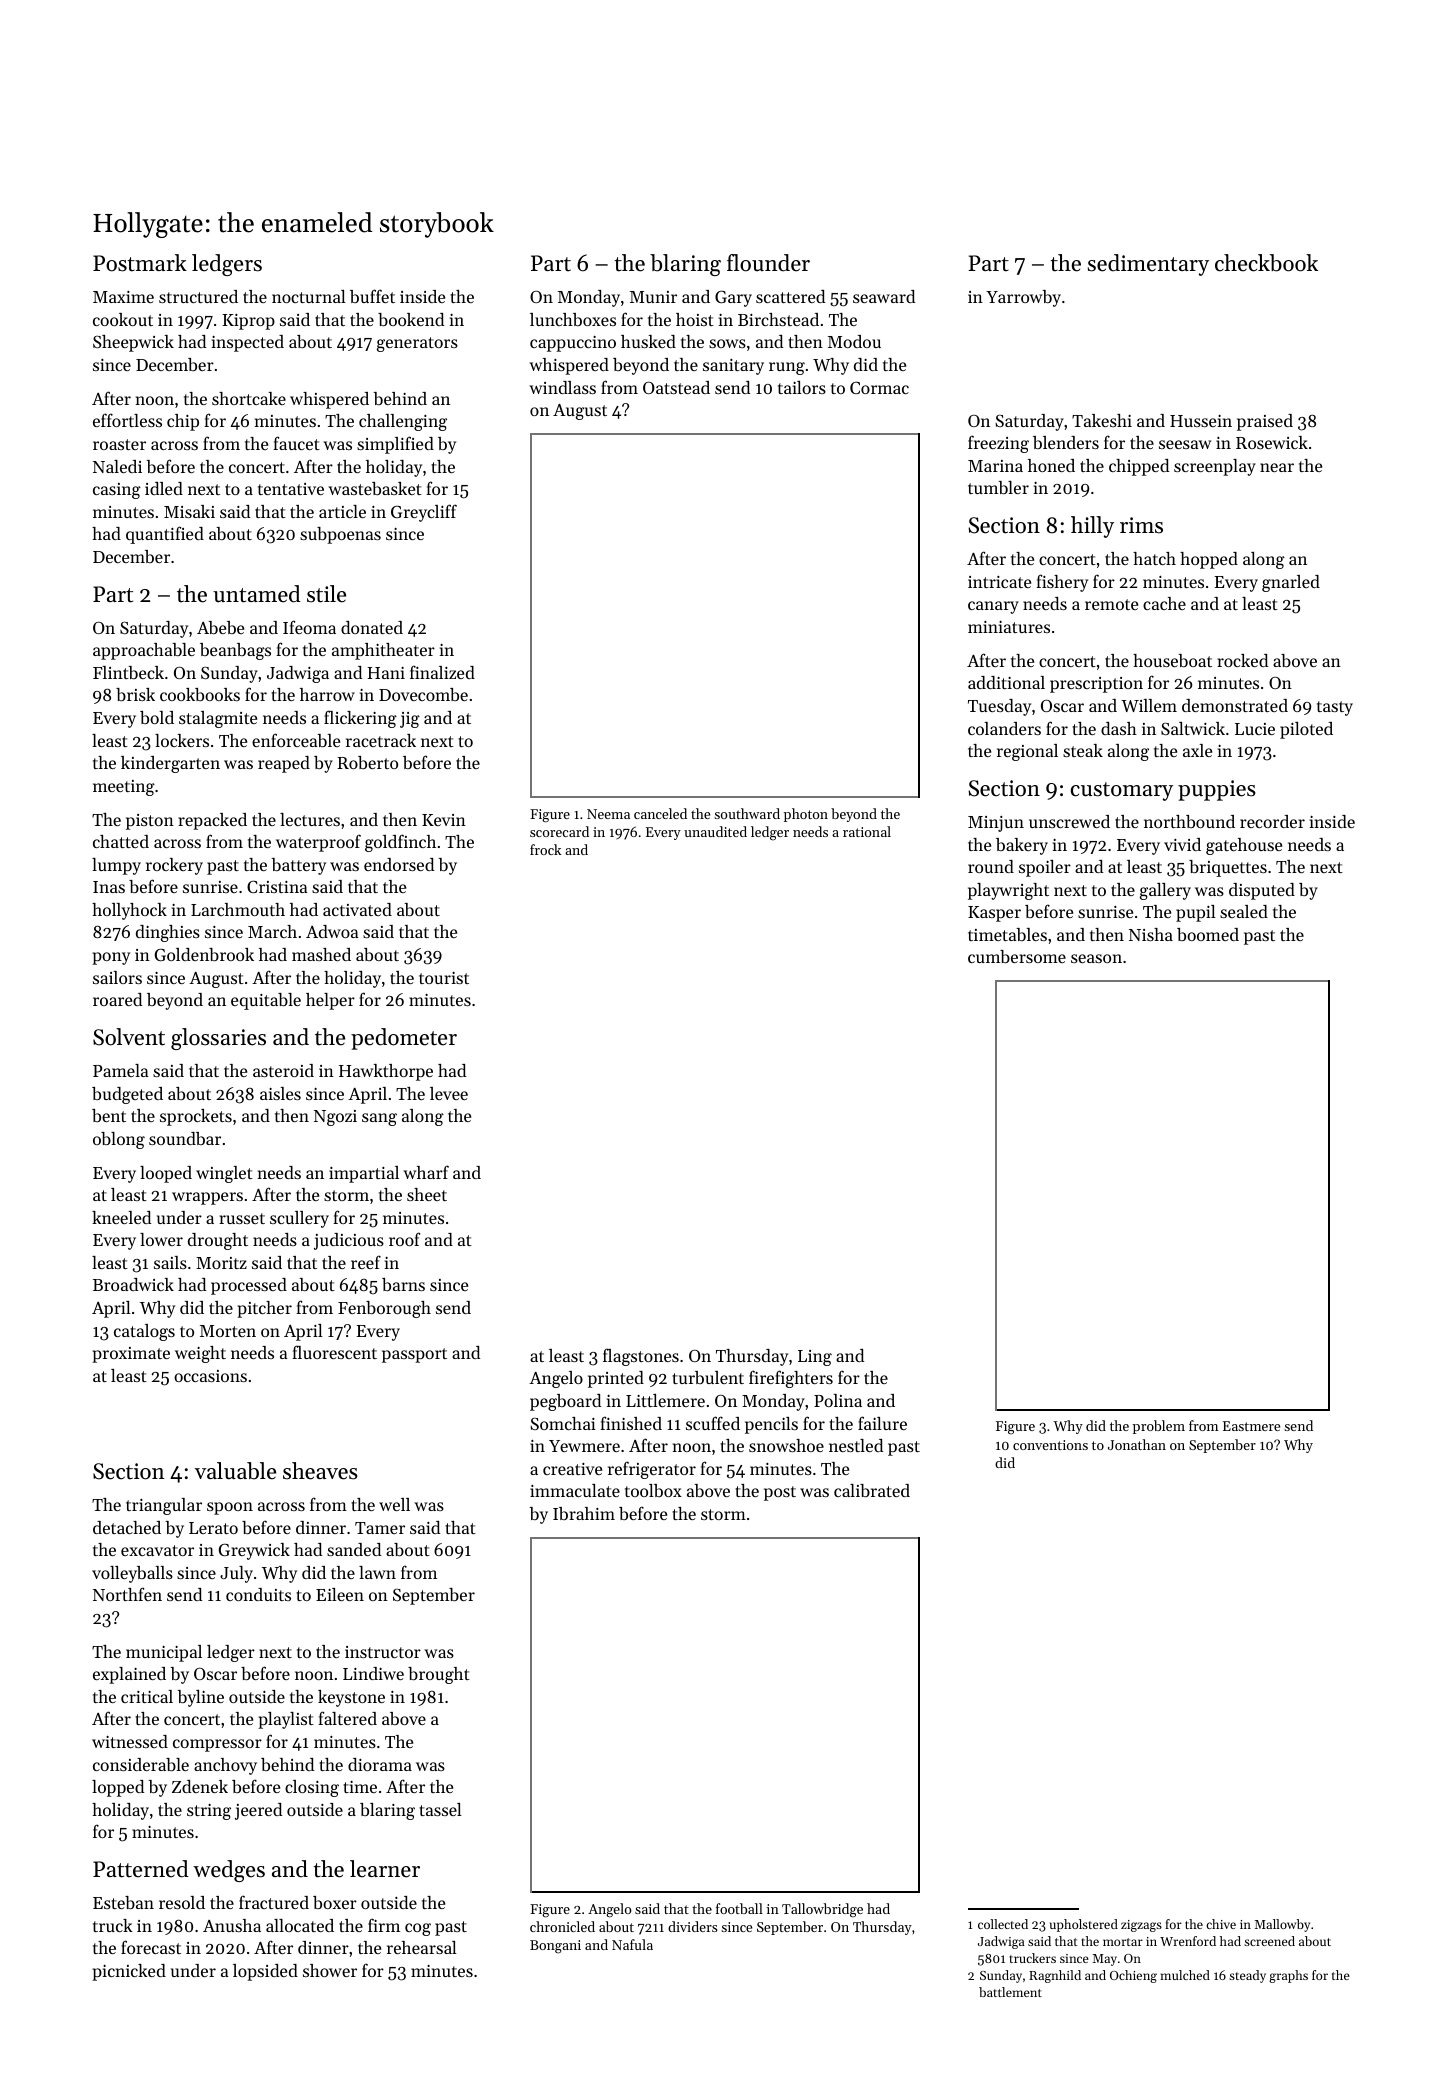 Image resolution: width=1450 pixels, height=2100 pixels. Describe the element at coordinates (265, 1972) in the screenshot. I see `lopsided` at that location.
